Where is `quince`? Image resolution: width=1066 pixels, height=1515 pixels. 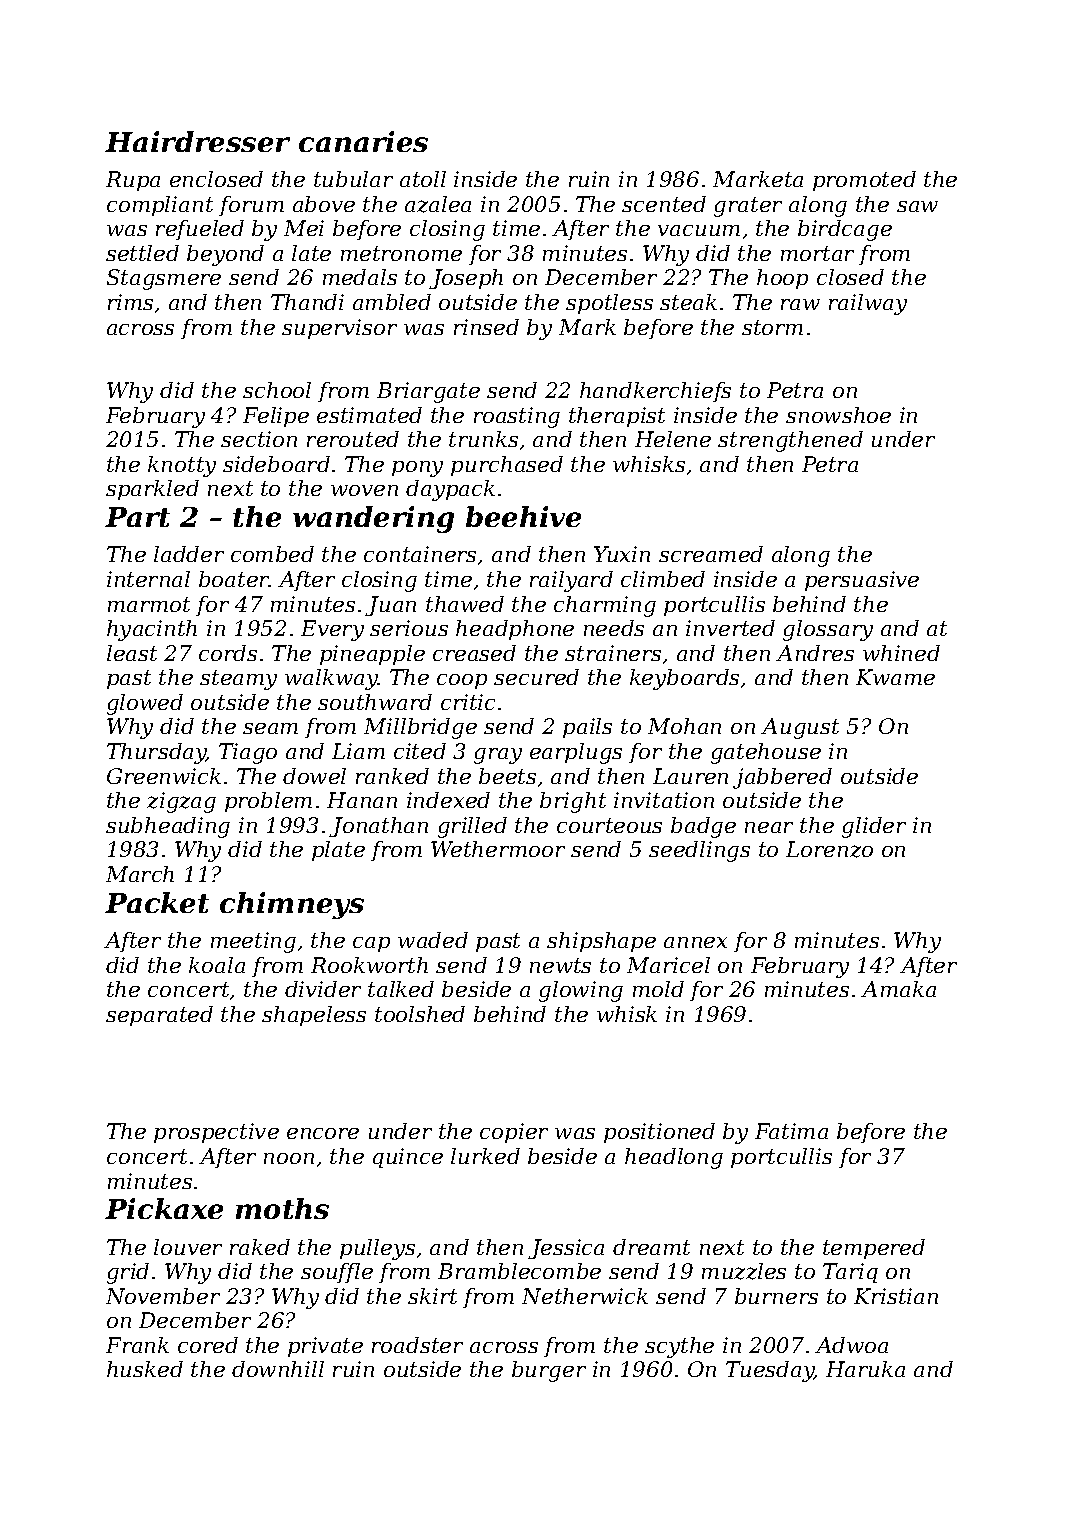
quince is located at coordinates (408, 1158).
